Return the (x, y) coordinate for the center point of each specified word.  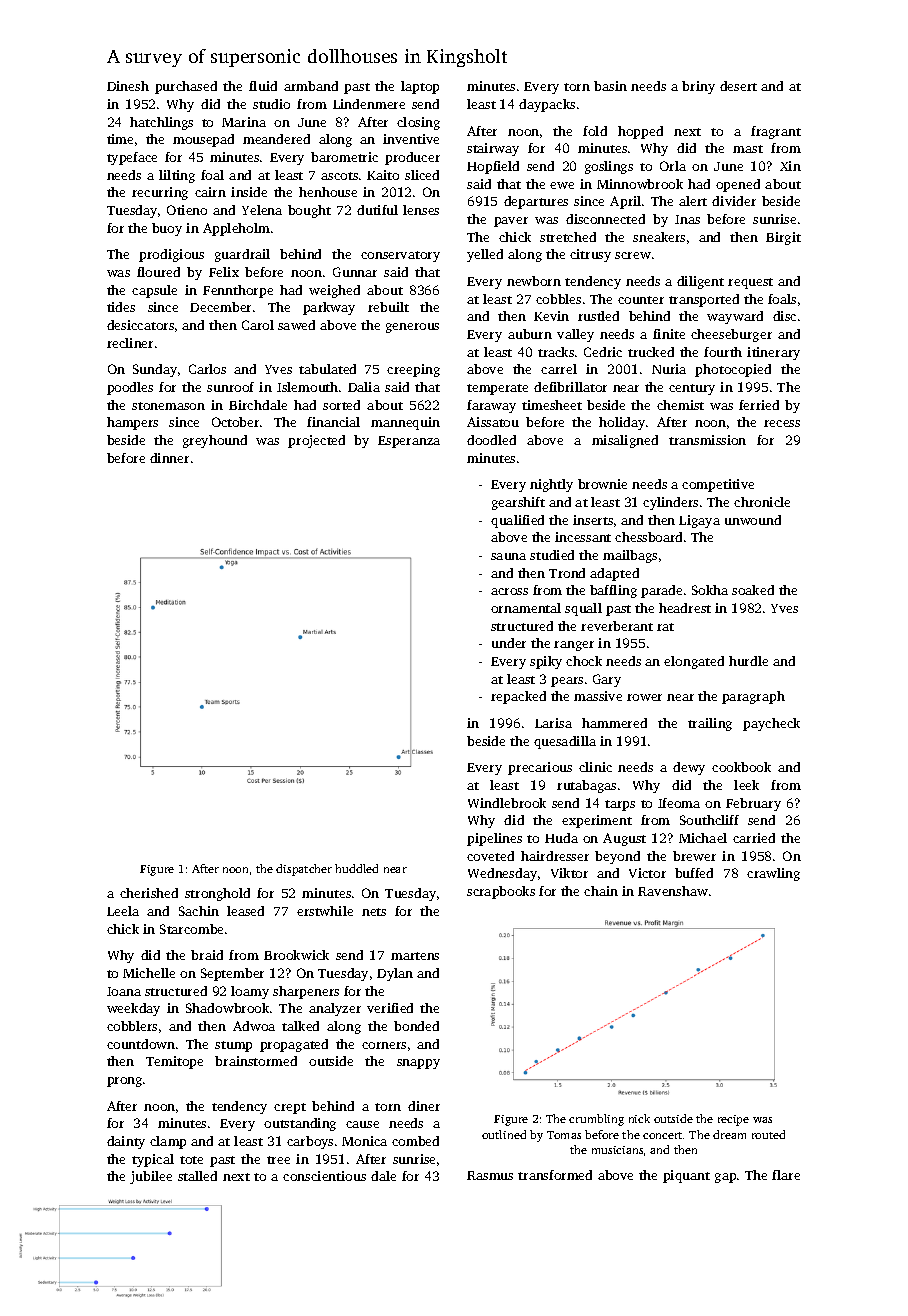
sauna (508, 556)
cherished (149, 893)
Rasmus (490, 1175)
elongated (694, 662)
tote (191, 1160)
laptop (420, 87)
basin (610, 86)
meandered (276, 139)
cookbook (741, 767)
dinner (169, 458)
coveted (490, 856)
